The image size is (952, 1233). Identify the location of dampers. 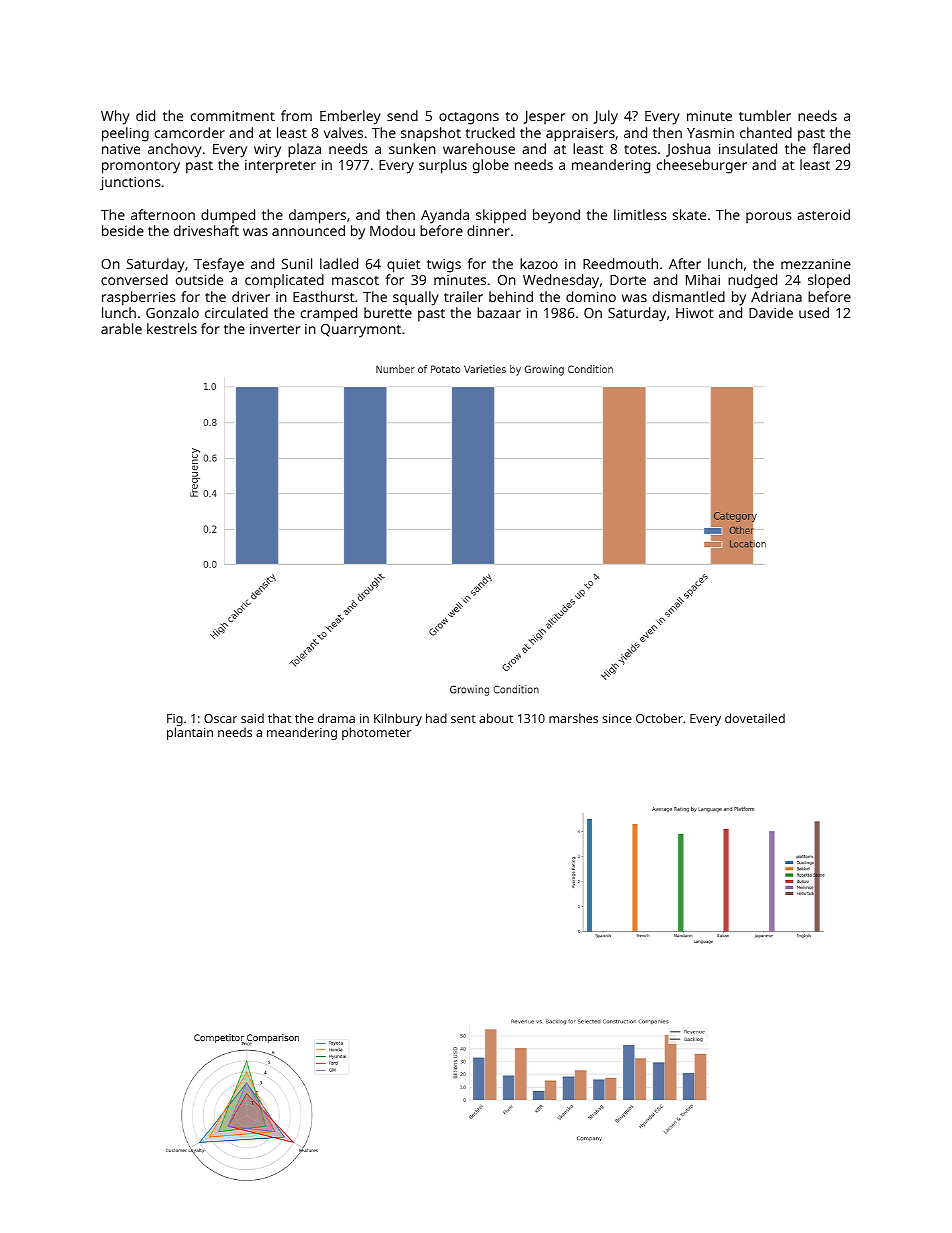
(317, 216).
